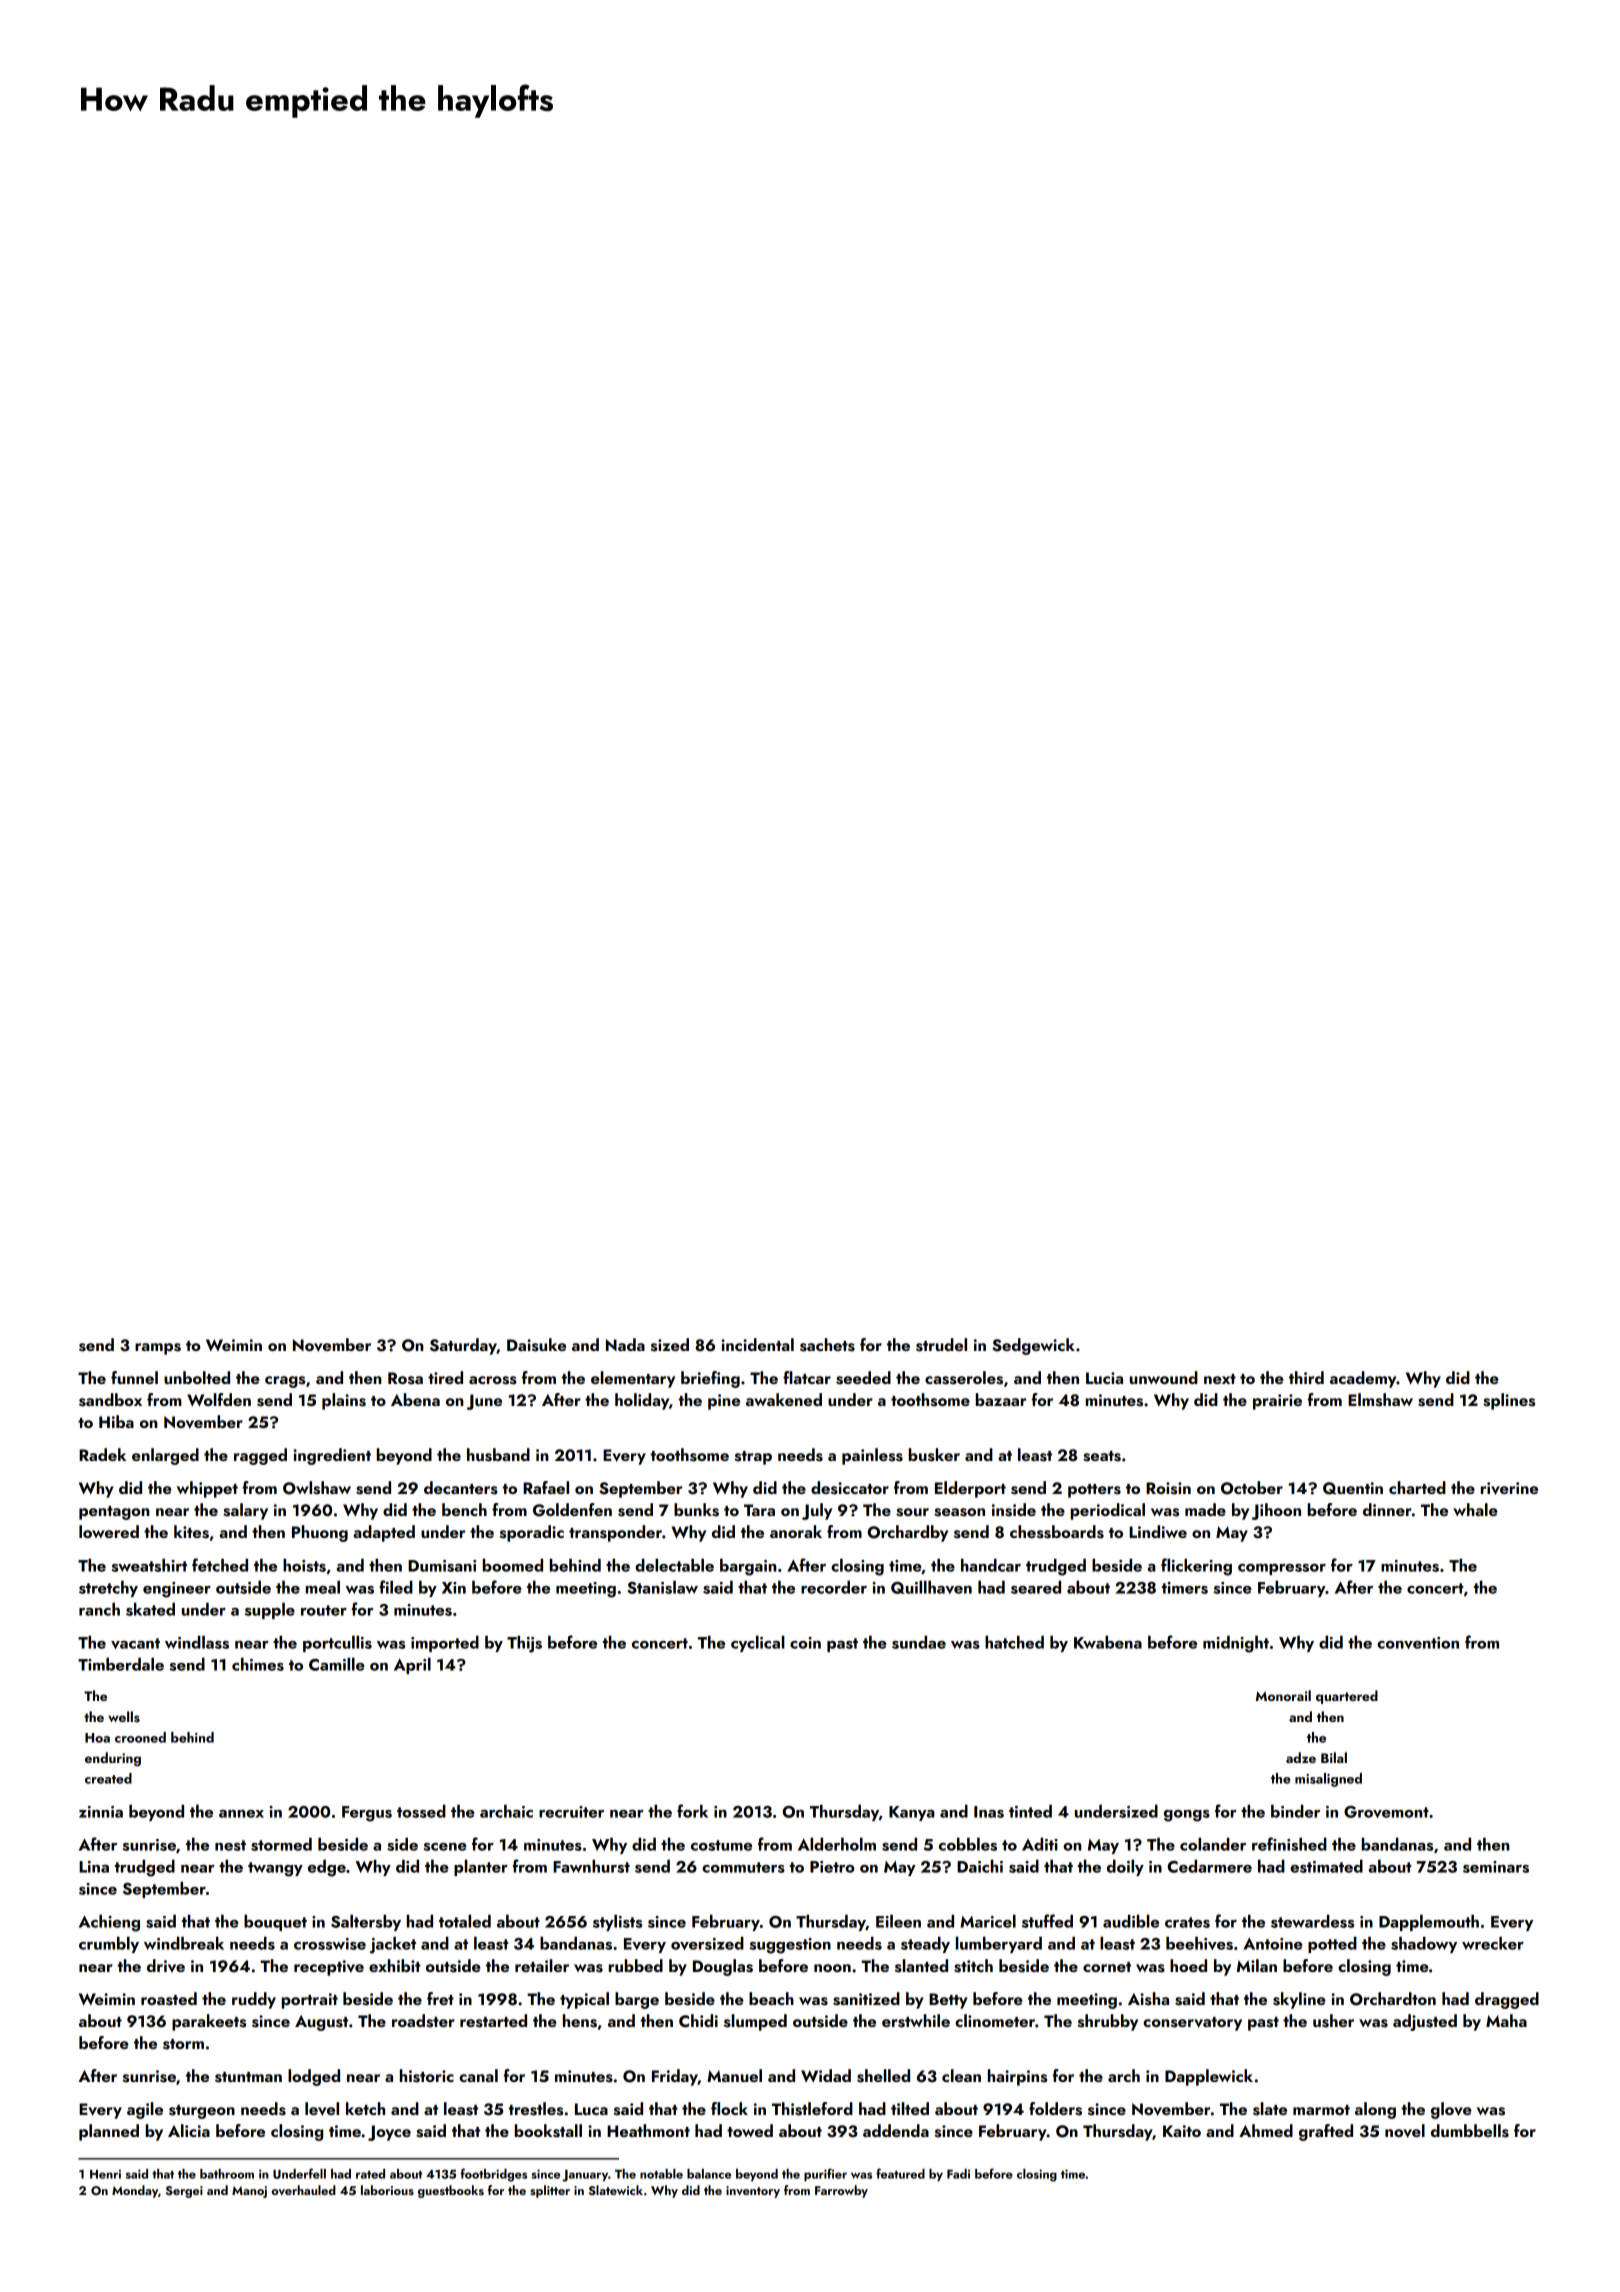  What do you see at coordinates (94, 1867) in the screenshot?
I see `Lina` at bounding box center [94, 1867].
